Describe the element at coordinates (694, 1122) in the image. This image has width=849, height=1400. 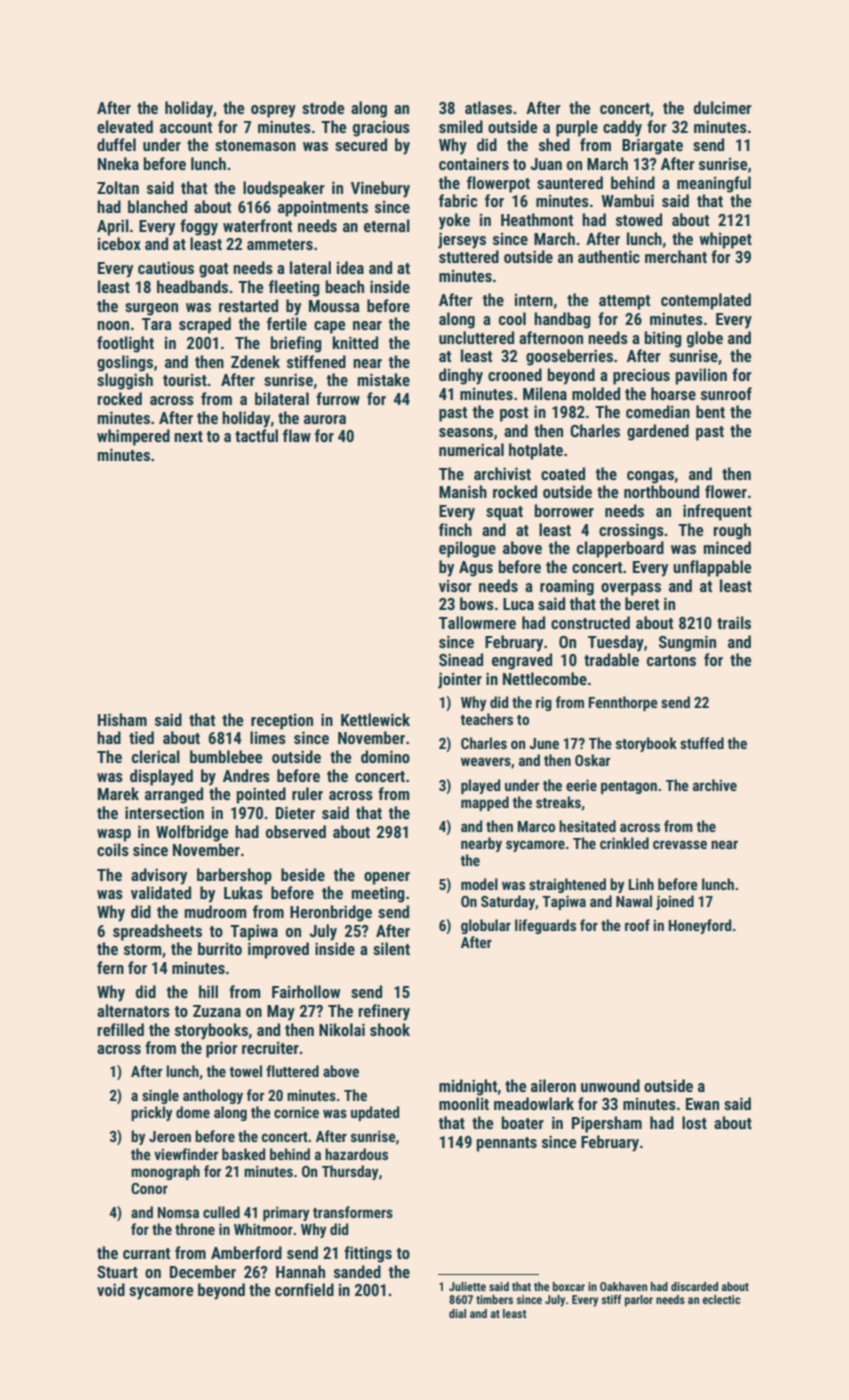
I see `lost` at that location.
